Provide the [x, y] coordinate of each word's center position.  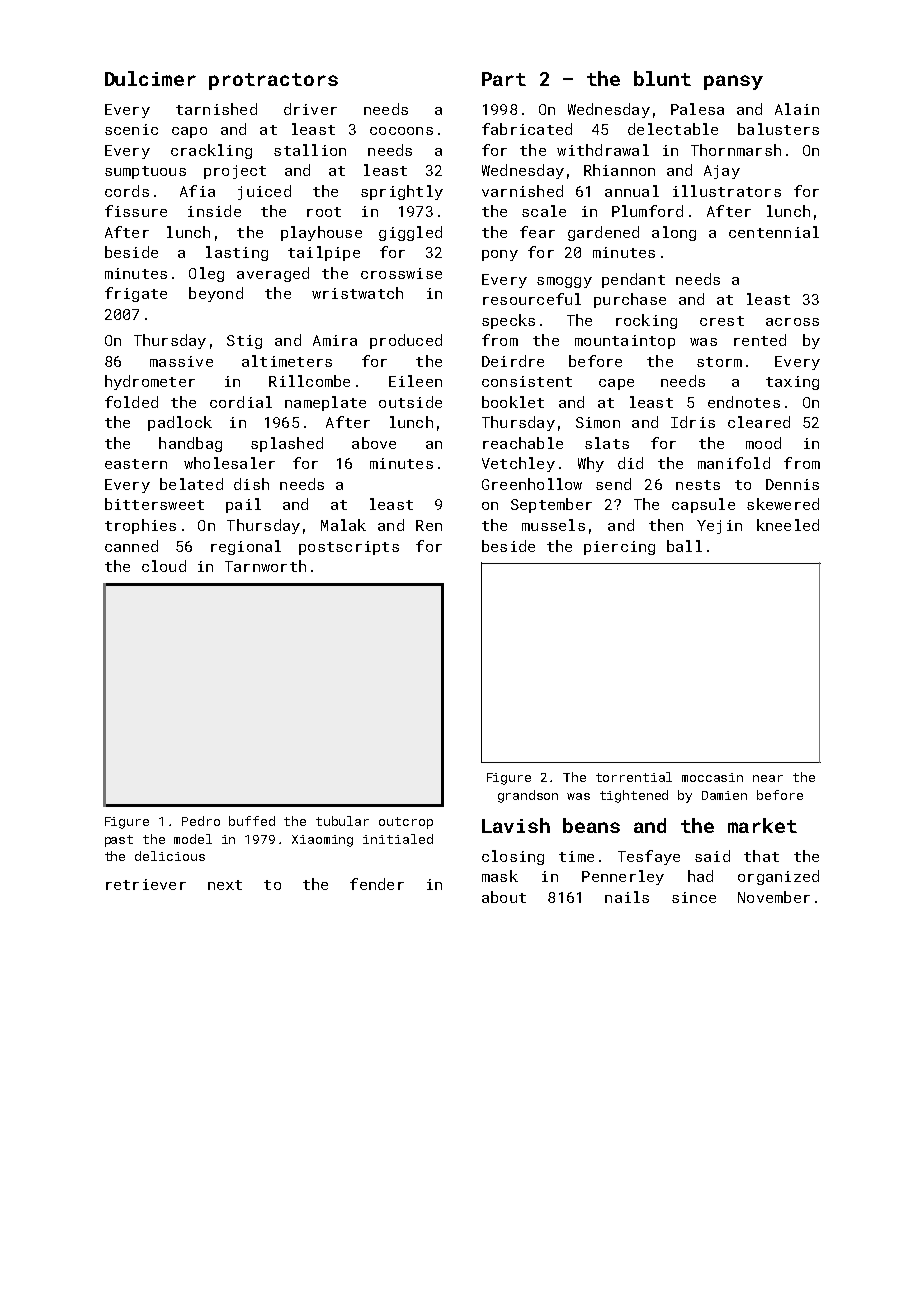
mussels [553, 525]
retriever [146, 884]
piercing [619, 548]
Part [504, 79]
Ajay [722, 172]
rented [760, 340]
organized [778, 877]
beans [591, 825]
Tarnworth [265, 566]
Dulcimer [150, 78]
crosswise [401, 273]
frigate [136, 294]
